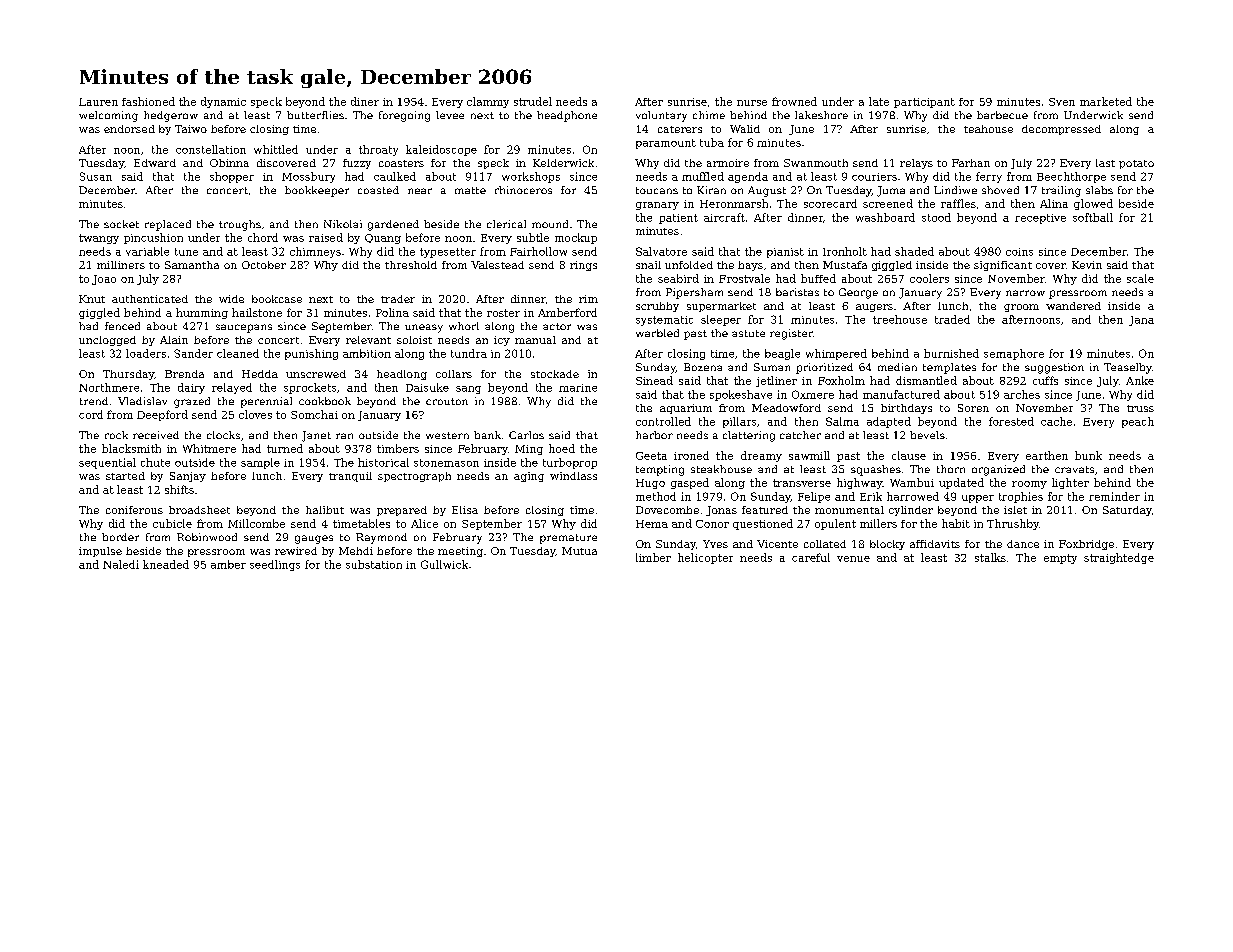 The height and width of the screenshot is (952, 1233). I want to click on mound, so click(550, 224).
